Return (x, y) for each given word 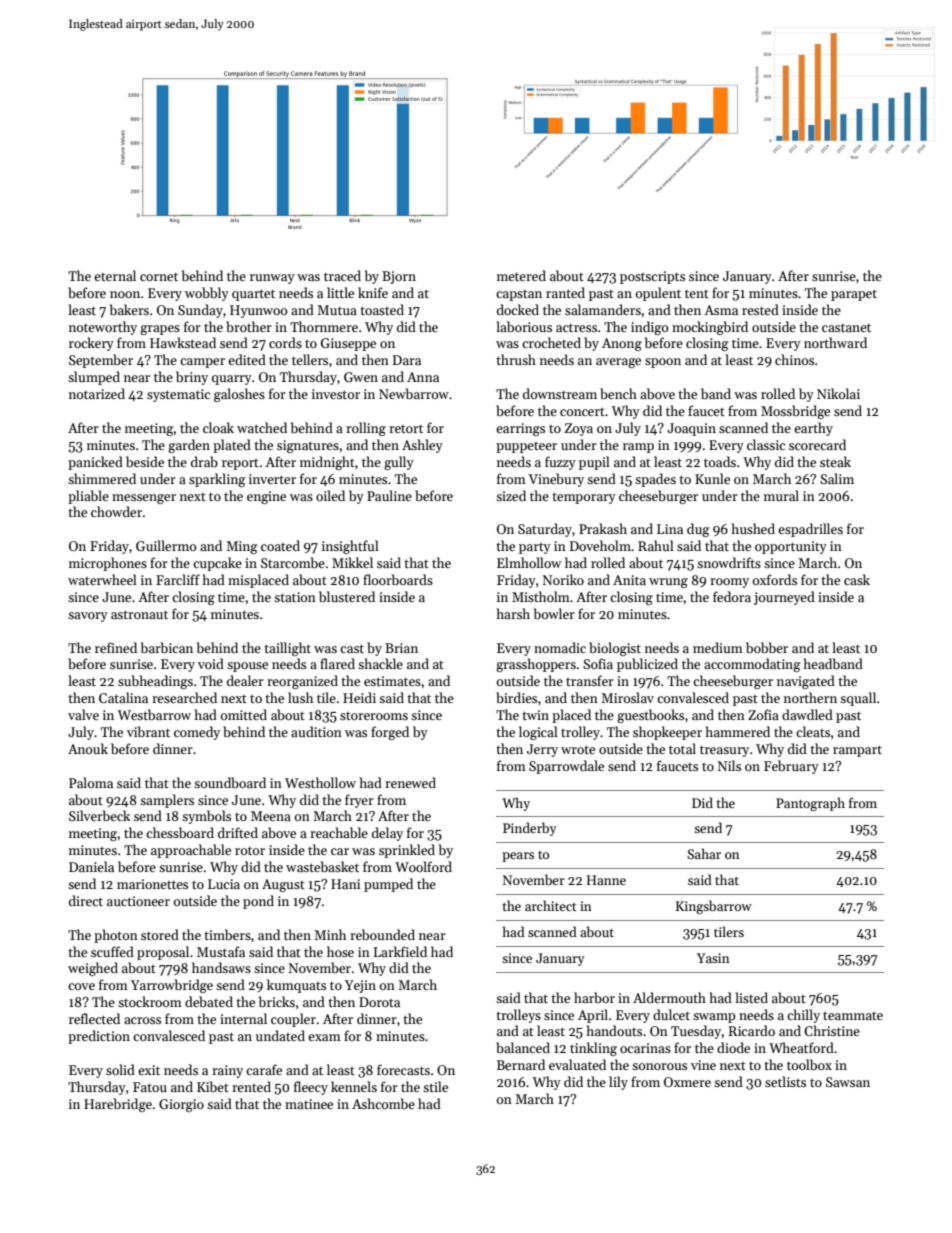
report (240, 464)
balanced (523, 1047)
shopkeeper (667, 733)
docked (518, 309)
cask (857, 579)
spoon (663, 363)
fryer (359, 801)
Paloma (91, 782)
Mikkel (352, 562)
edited (247, 359)
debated (209, 1001)
